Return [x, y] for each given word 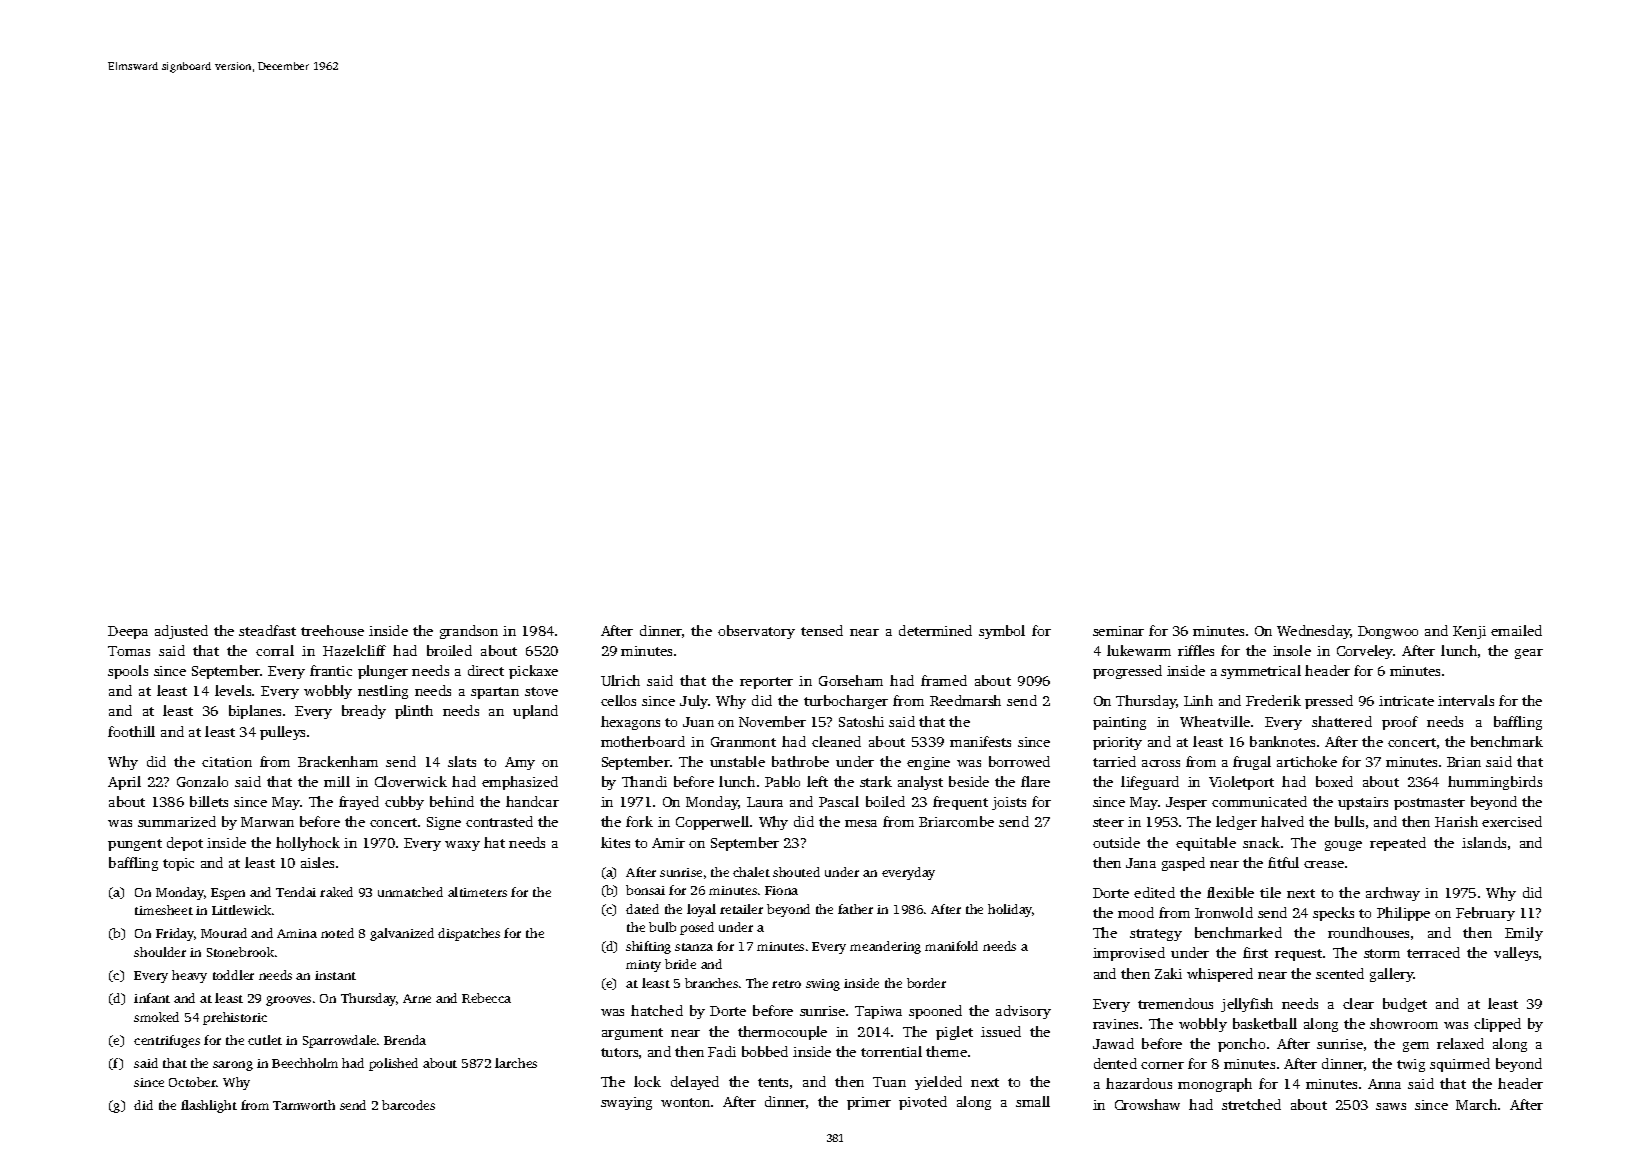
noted [337, 933]
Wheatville [1215, 721]
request [1298, 955]
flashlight [209, 1106]
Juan [698, 722]
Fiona [781, 890]
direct [486, 670]
